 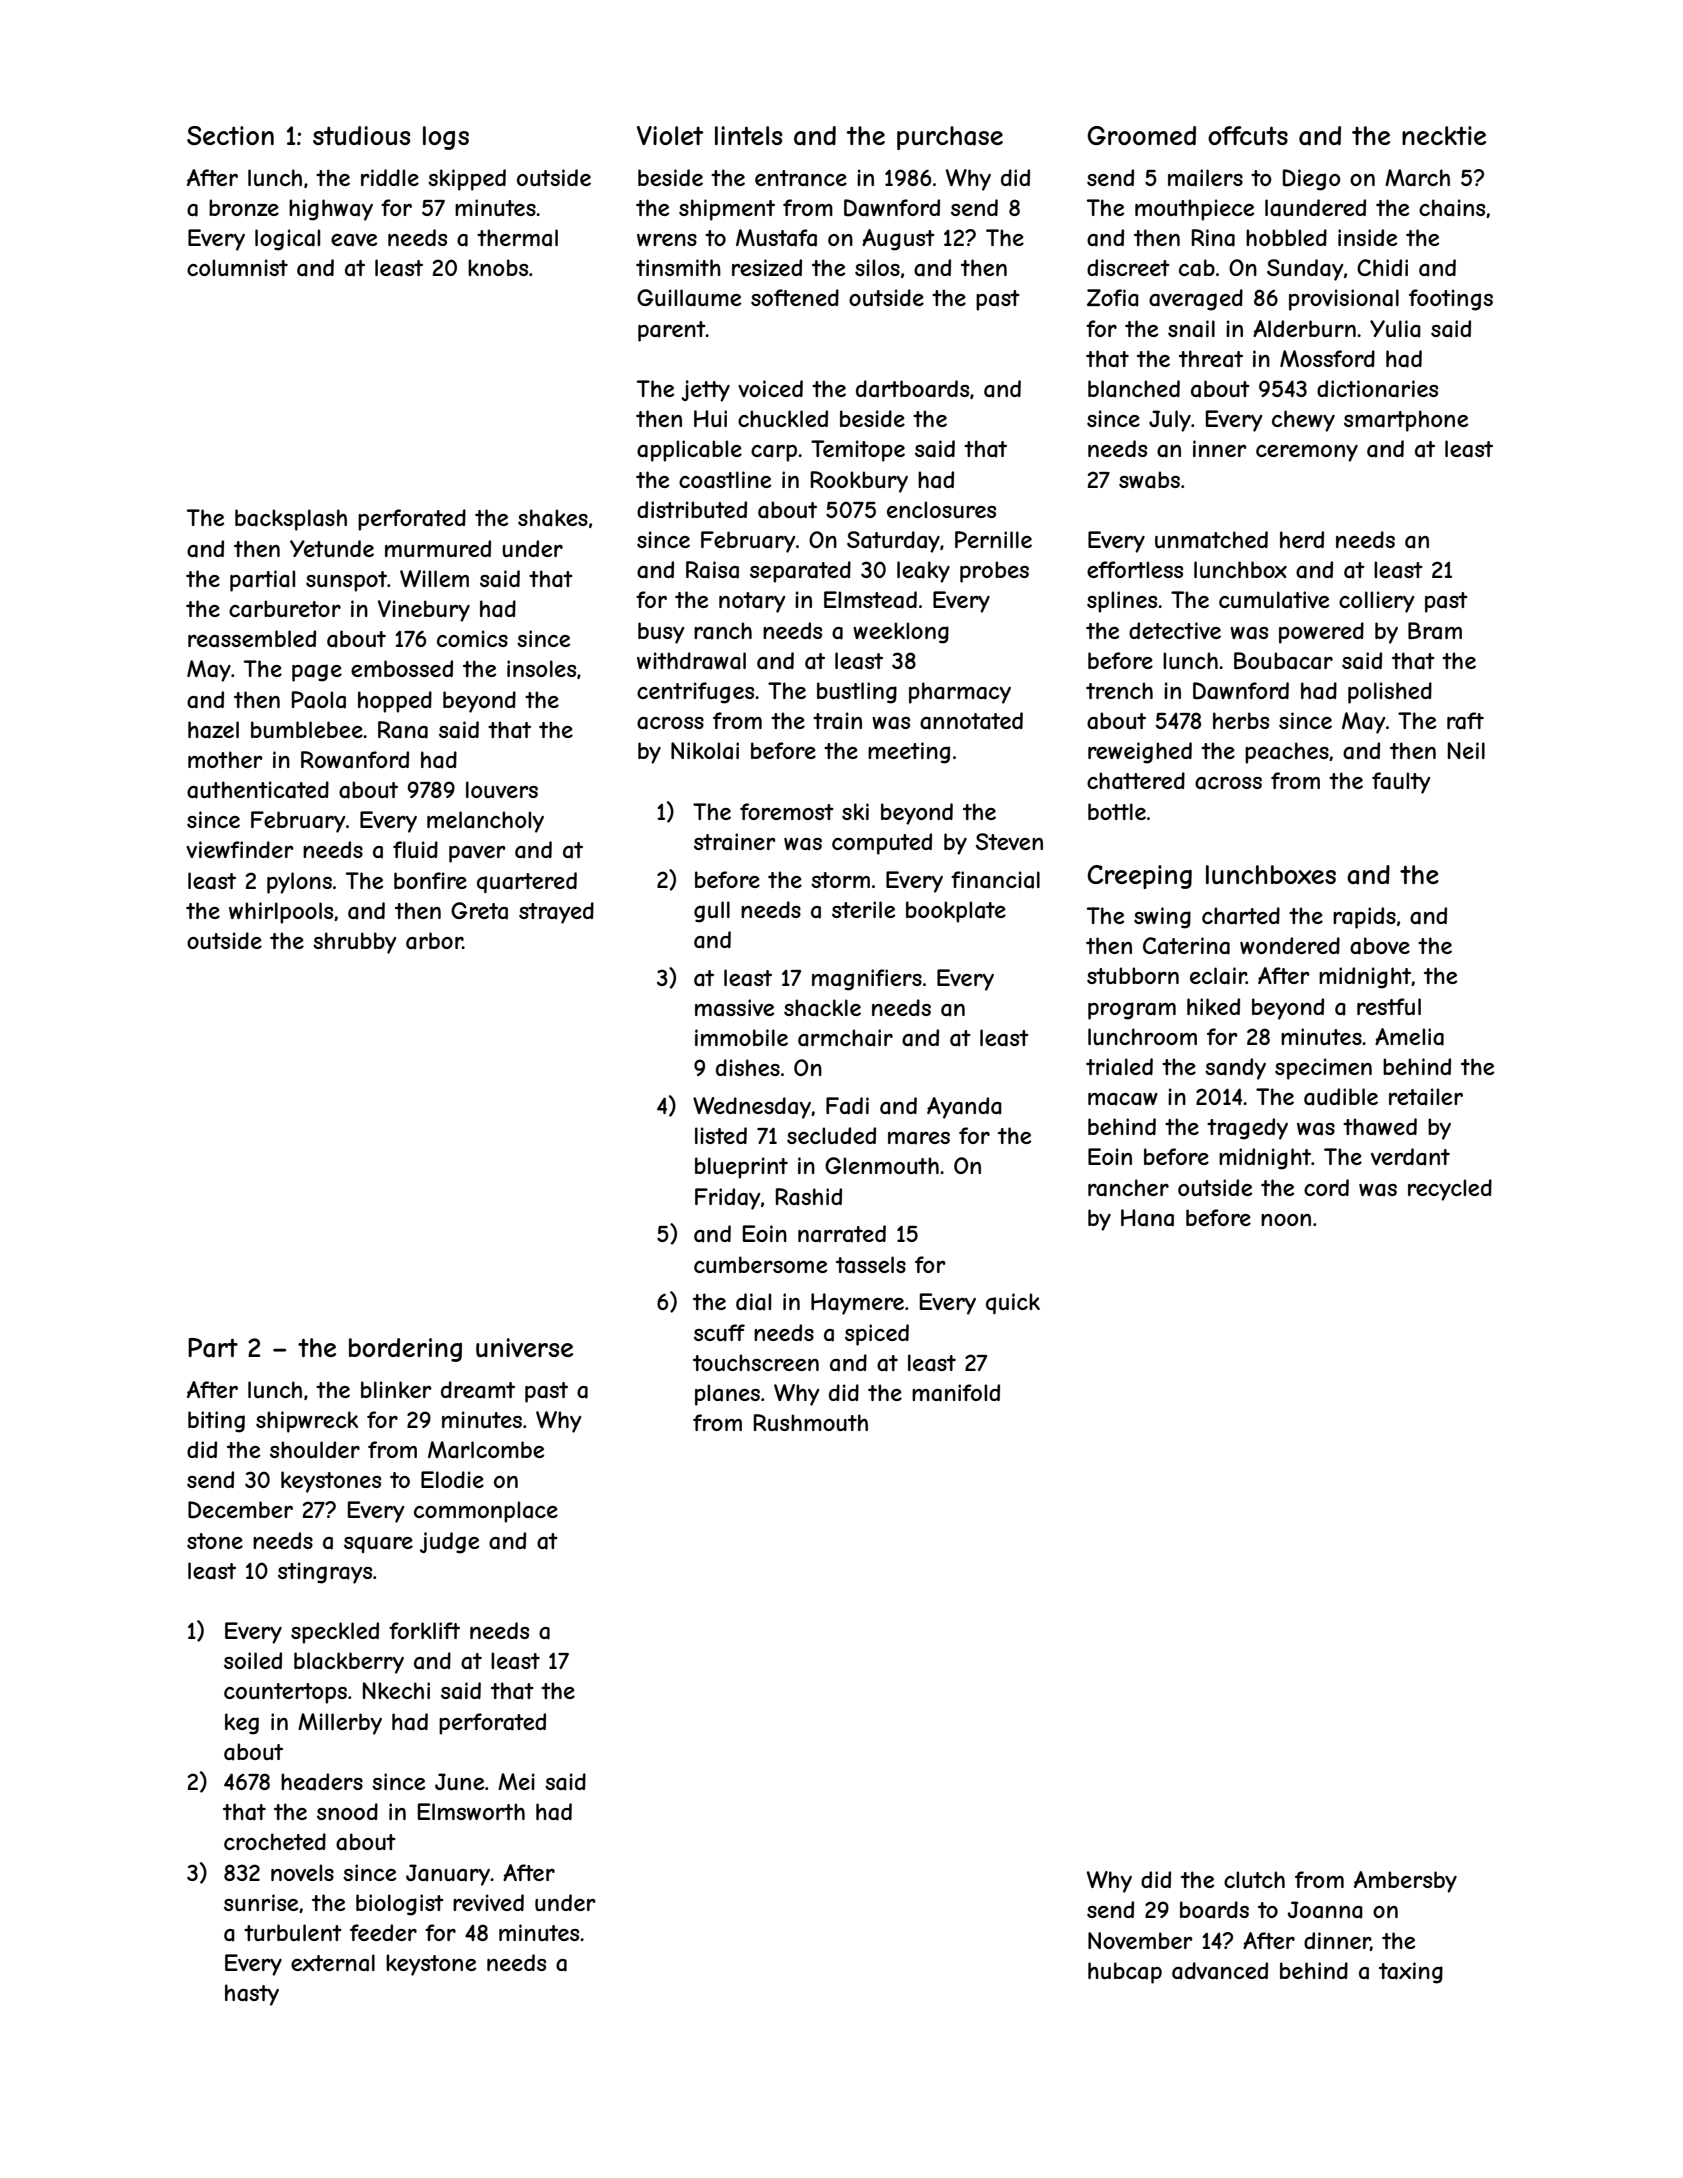 I want to click on reassembled, so click(x=252, y=639).
